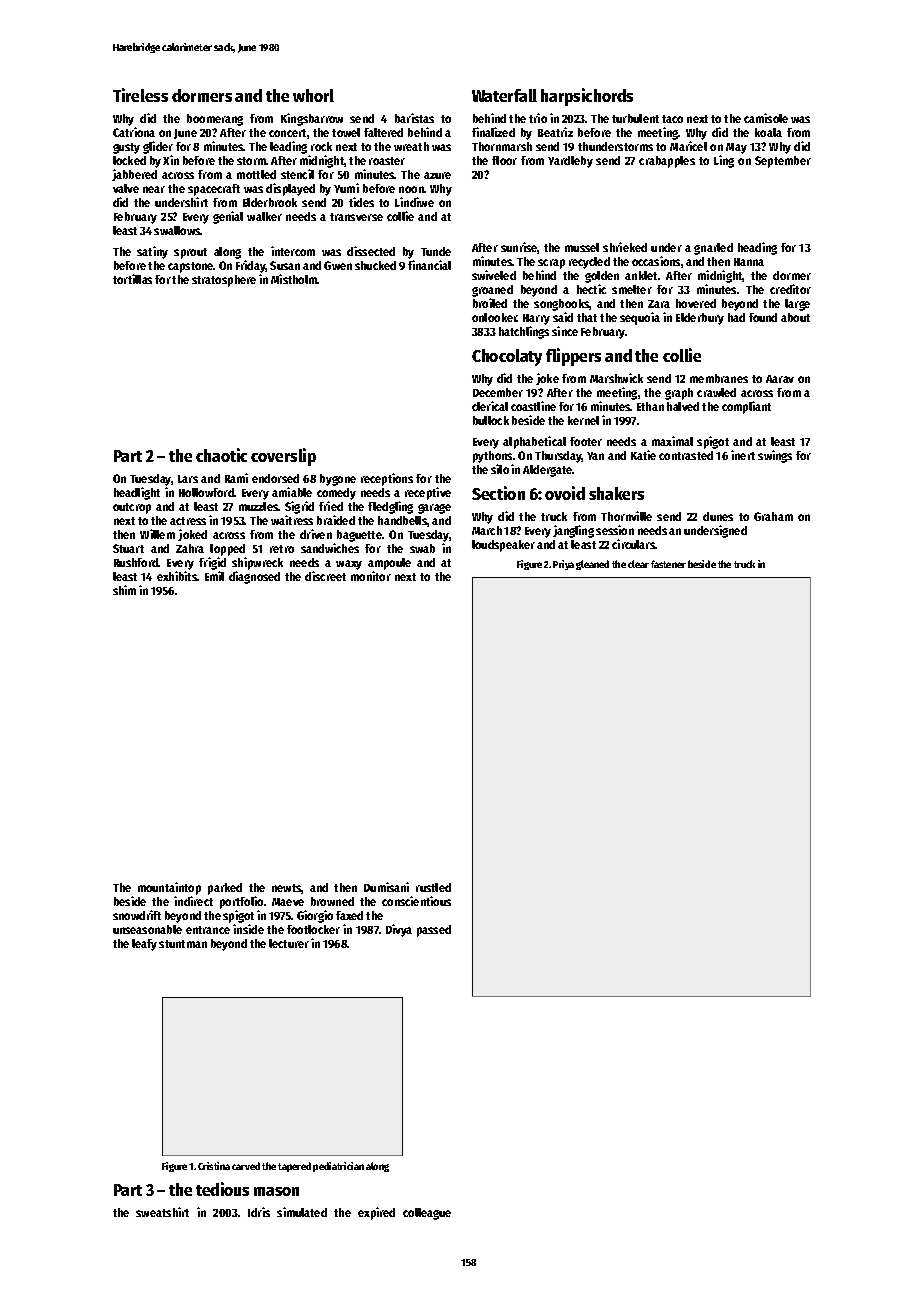 The height and width of the document is (1308, 924). What do you see at coordinates (376, 1213) in the document?
I see `expired` at bounding box center [376, 1213].
